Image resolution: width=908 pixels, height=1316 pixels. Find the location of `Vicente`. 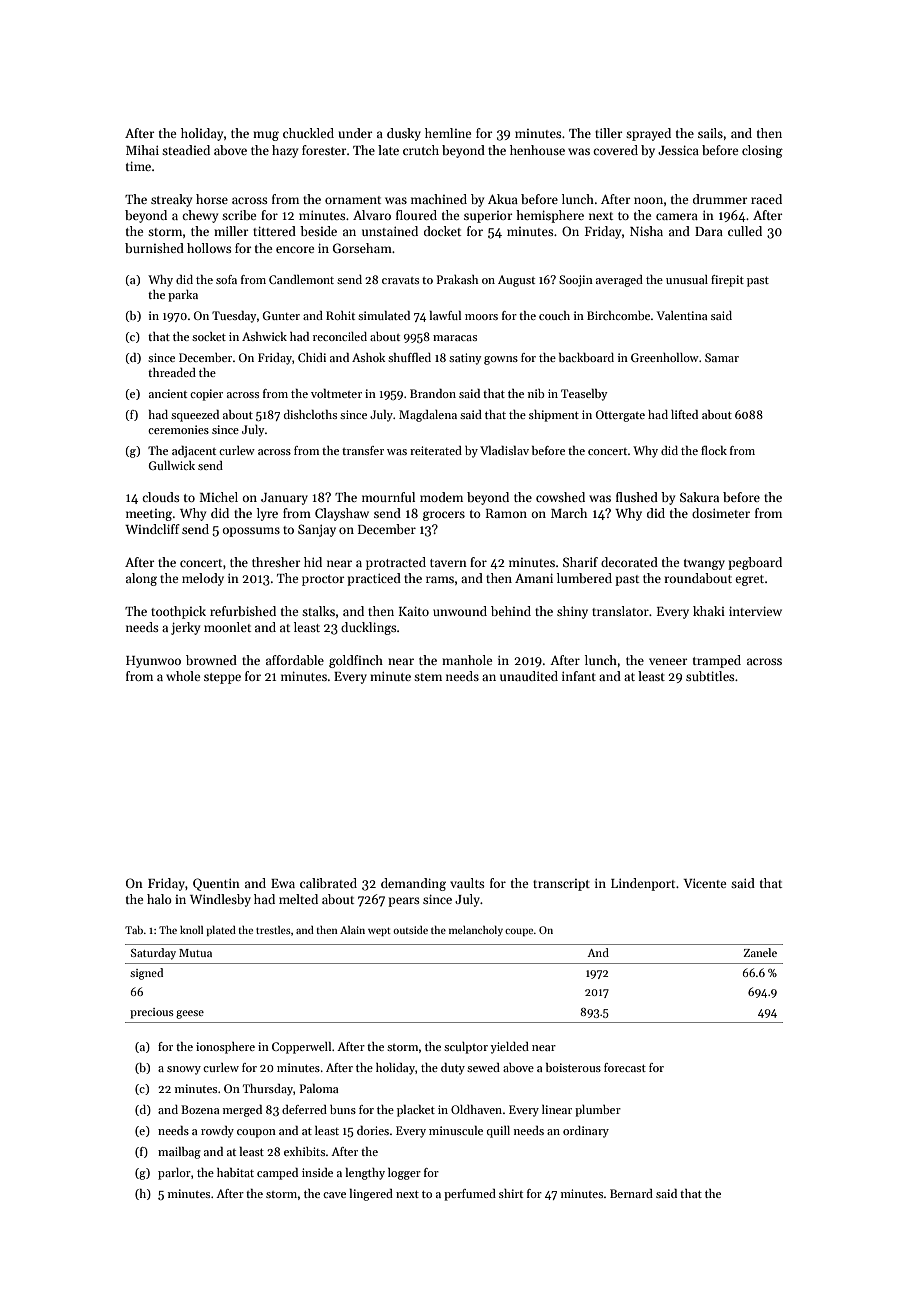

Vicente is located at coordinates (704, 883).
